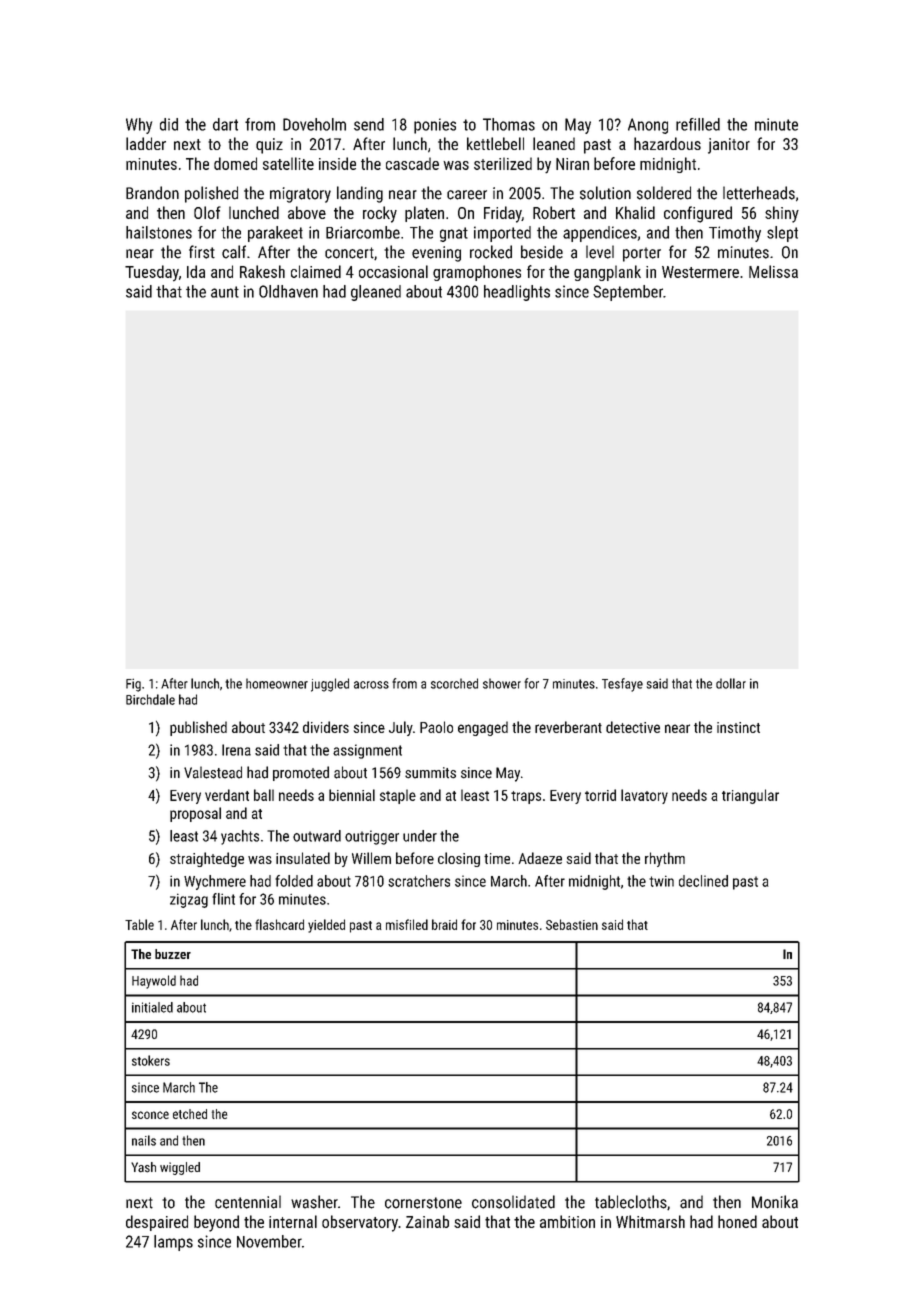 This screenshot has height=1311, width=924. What do you see at coordinates (497, 858) in the screenshot?
I see `time` at bounding box center [497, 858].
